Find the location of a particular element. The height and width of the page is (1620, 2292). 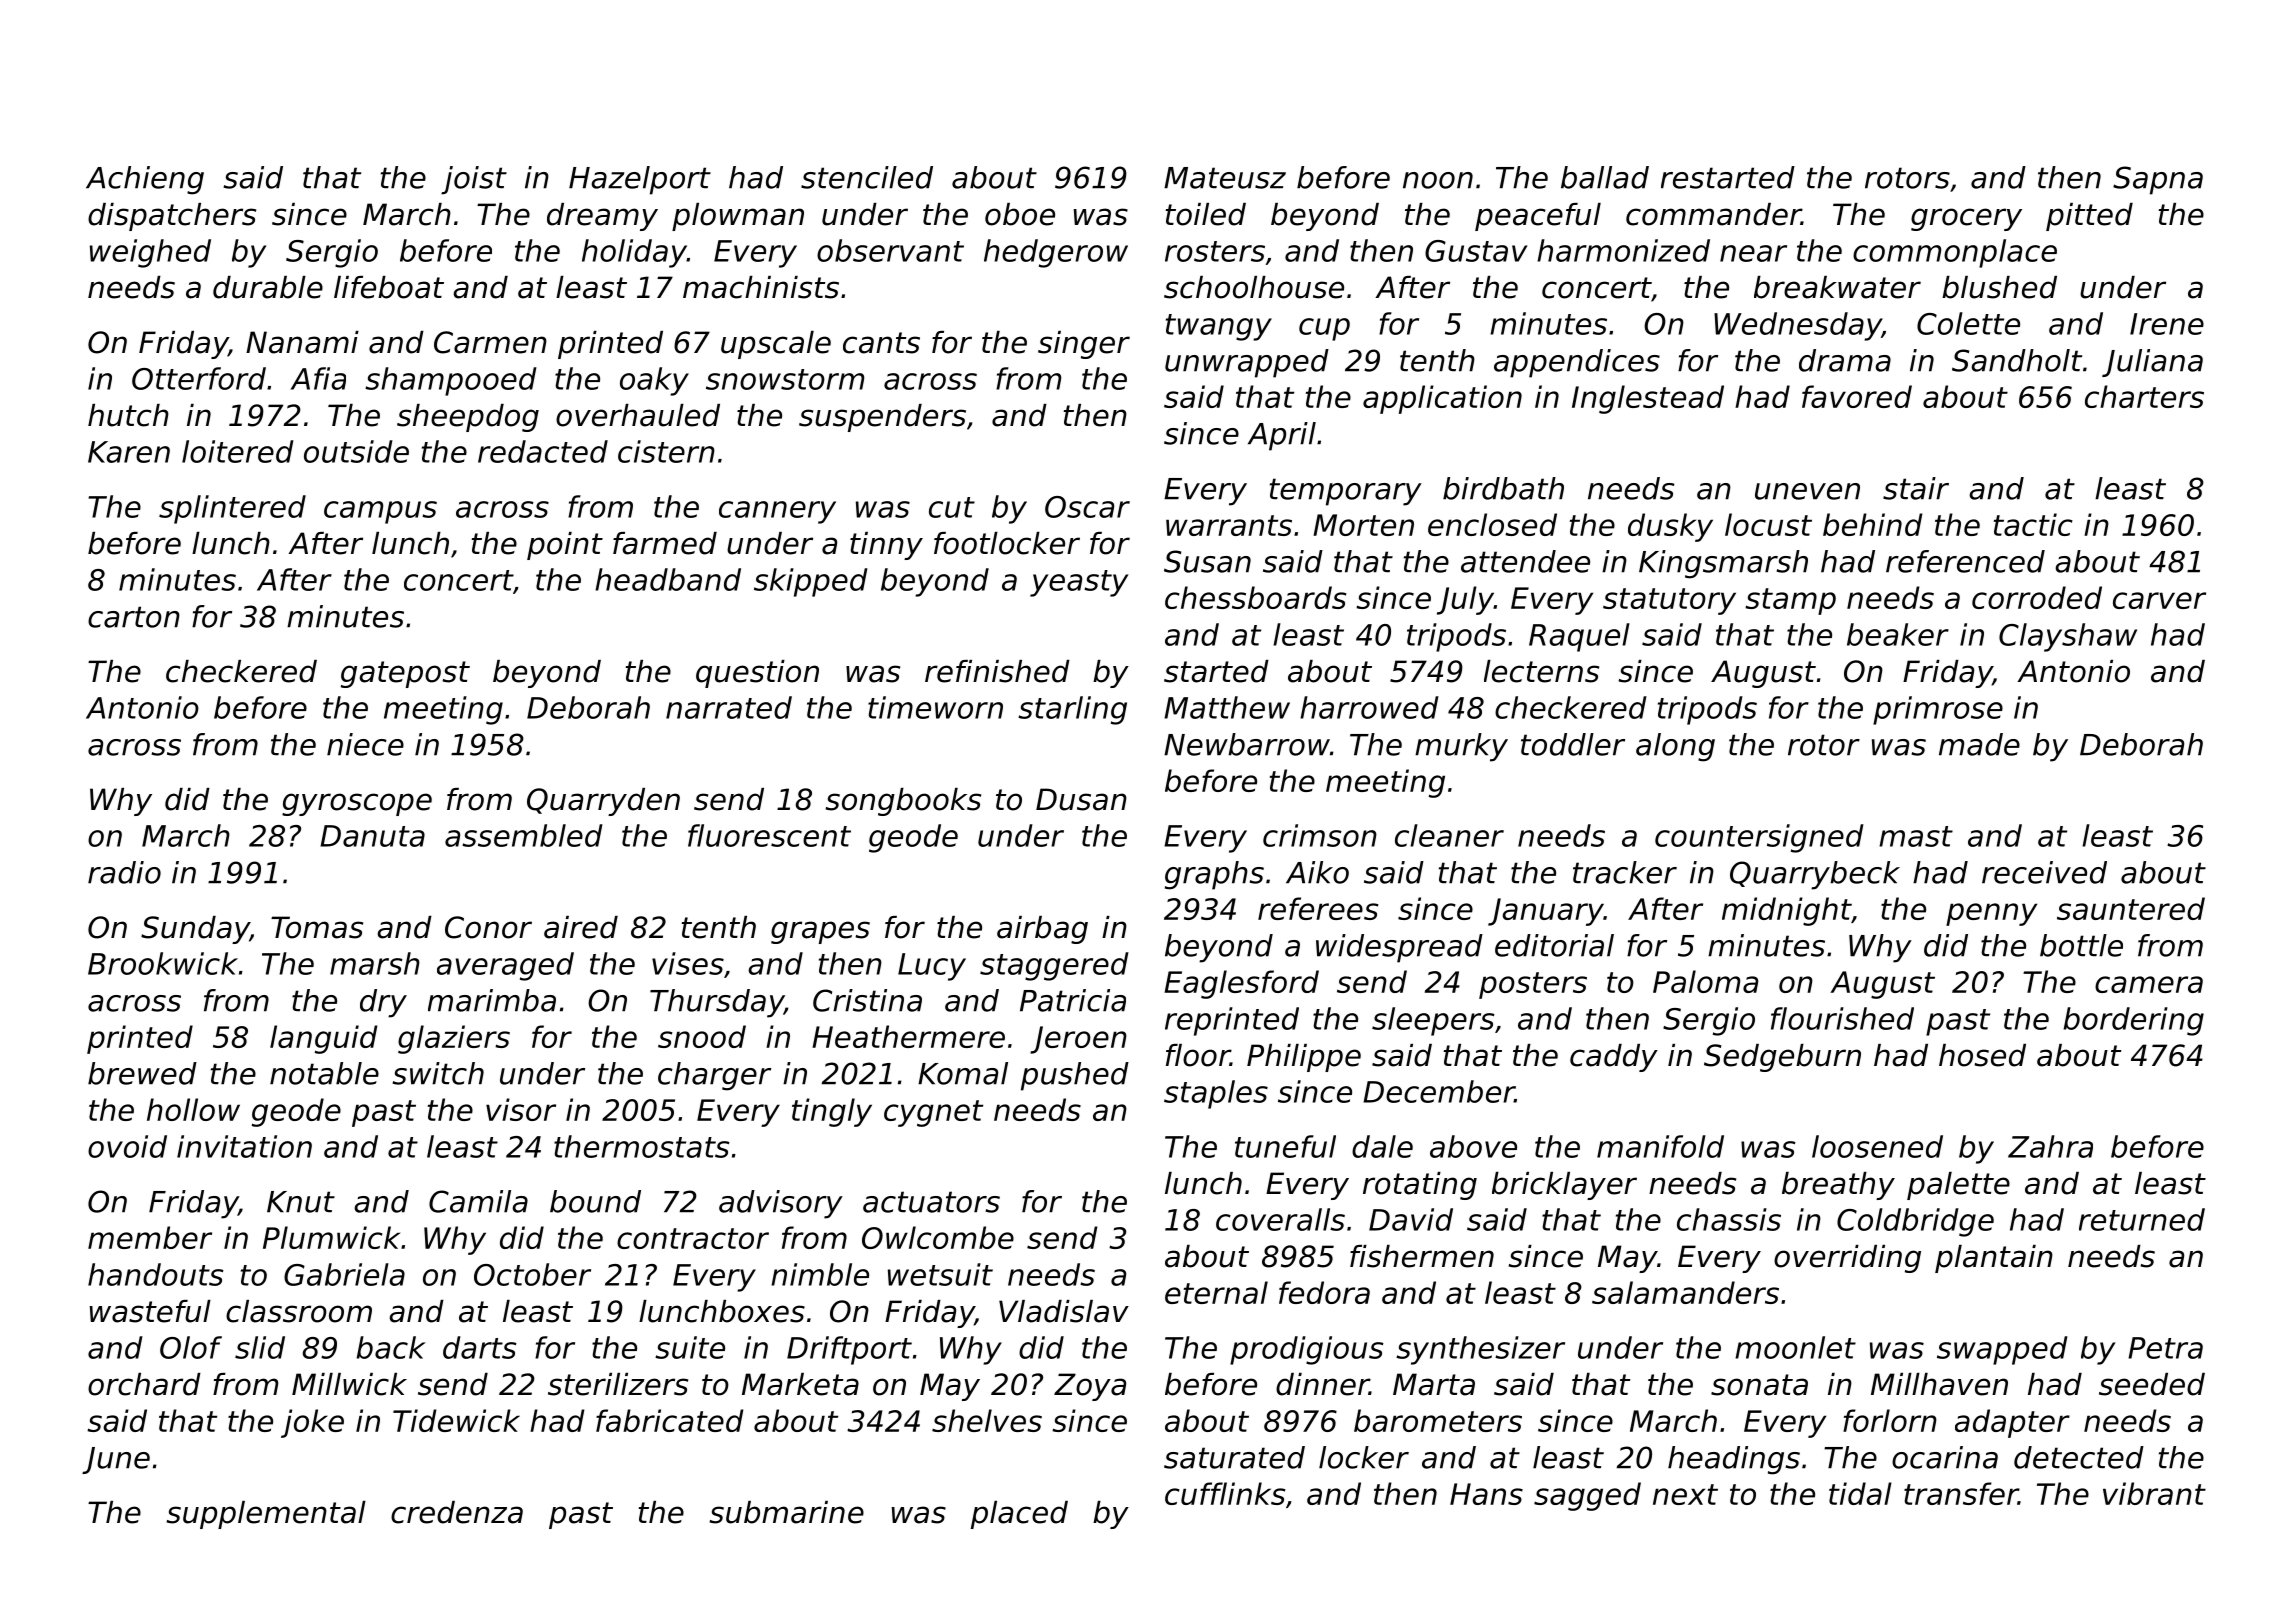

joist is located at coordinates (474, 180).
